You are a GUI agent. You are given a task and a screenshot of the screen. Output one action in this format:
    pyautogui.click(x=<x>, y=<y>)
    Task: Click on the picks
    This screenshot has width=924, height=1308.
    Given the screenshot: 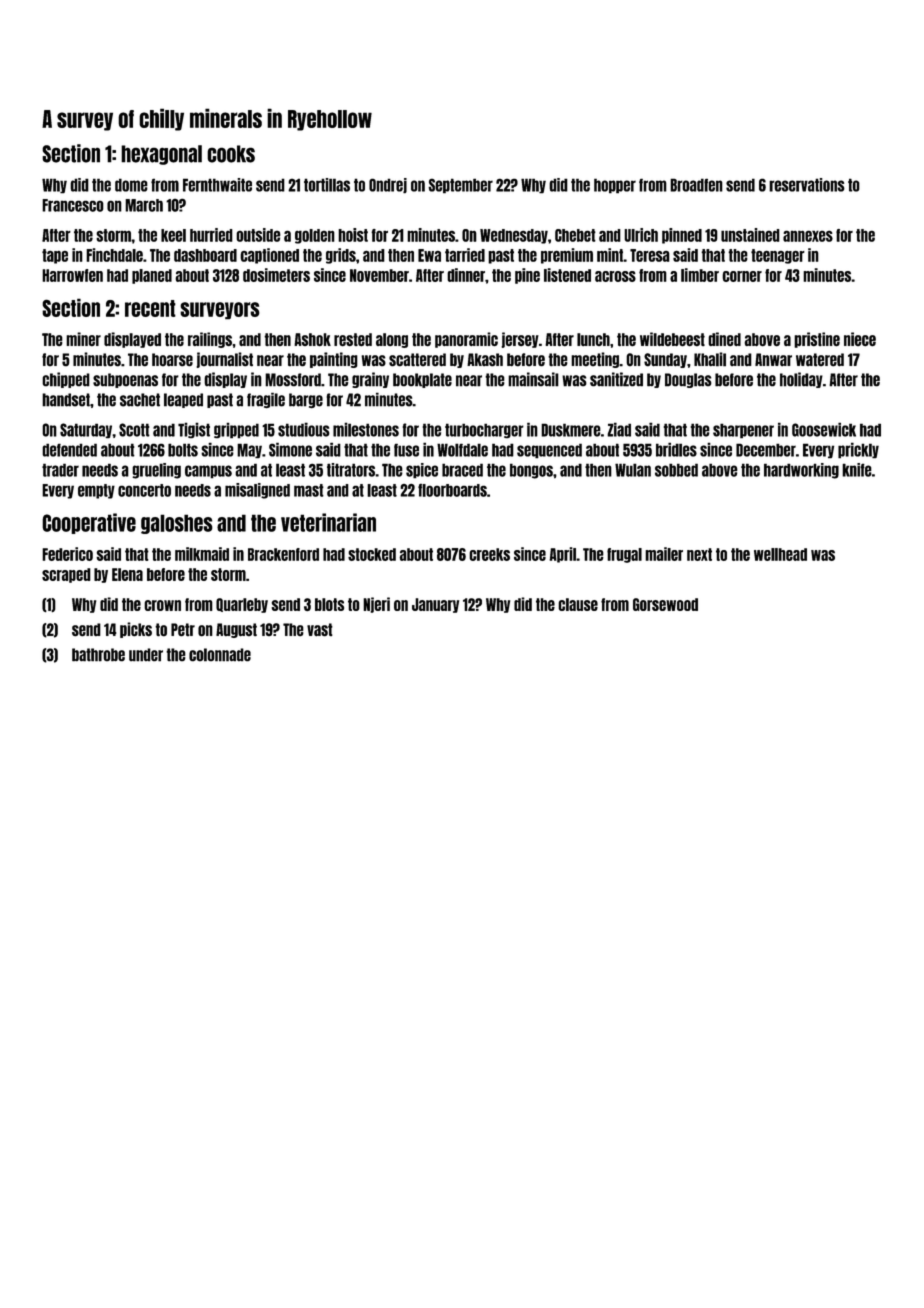 What is the action you would take?
    pyautogui.click(x=136, y=630)
